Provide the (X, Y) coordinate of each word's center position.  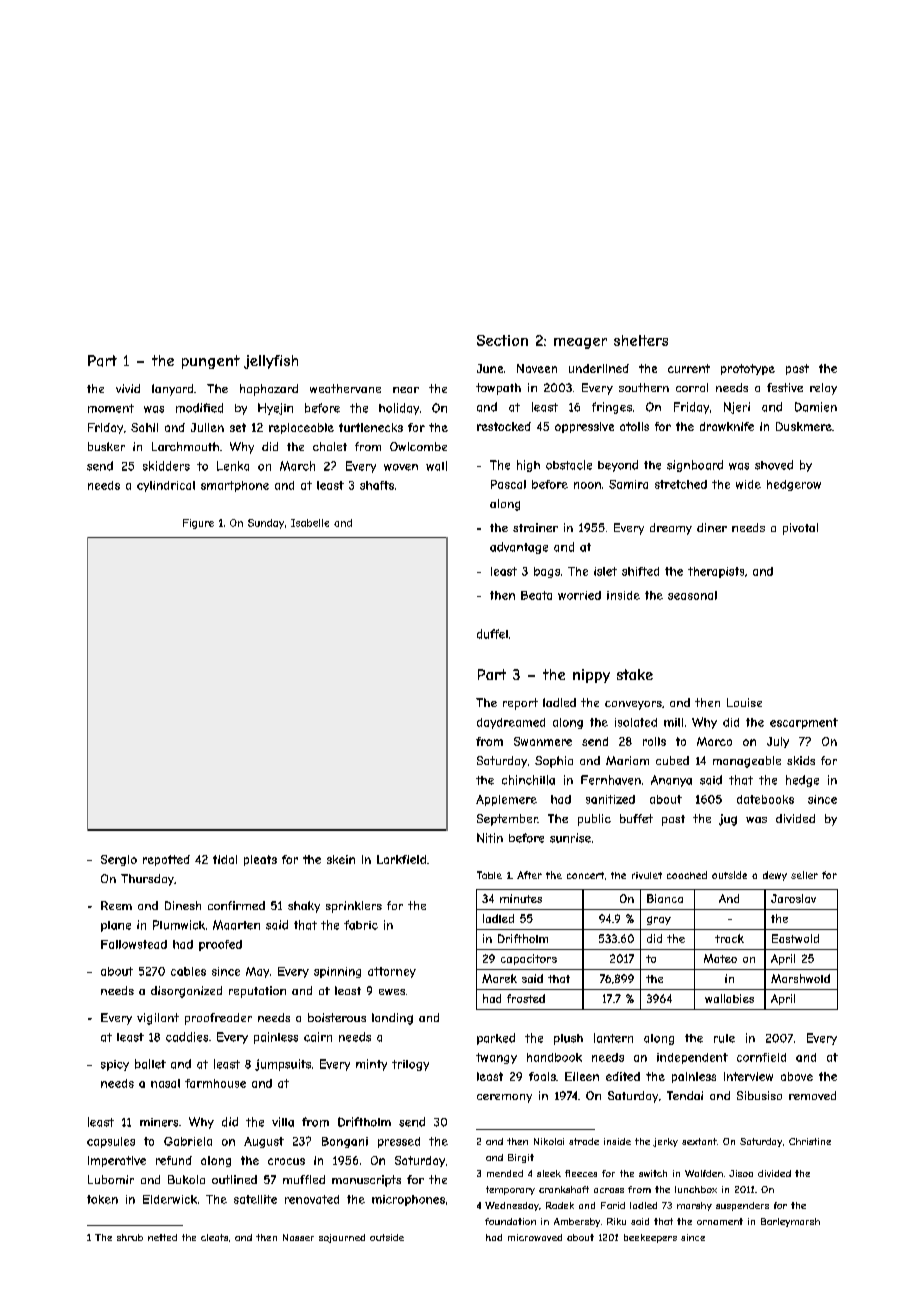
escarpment (804, 723)
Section (502, 340)
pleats (260, 860)
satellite (255, 1199)
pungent (211, 362)
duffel (492, 634)
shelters (641, 340)
